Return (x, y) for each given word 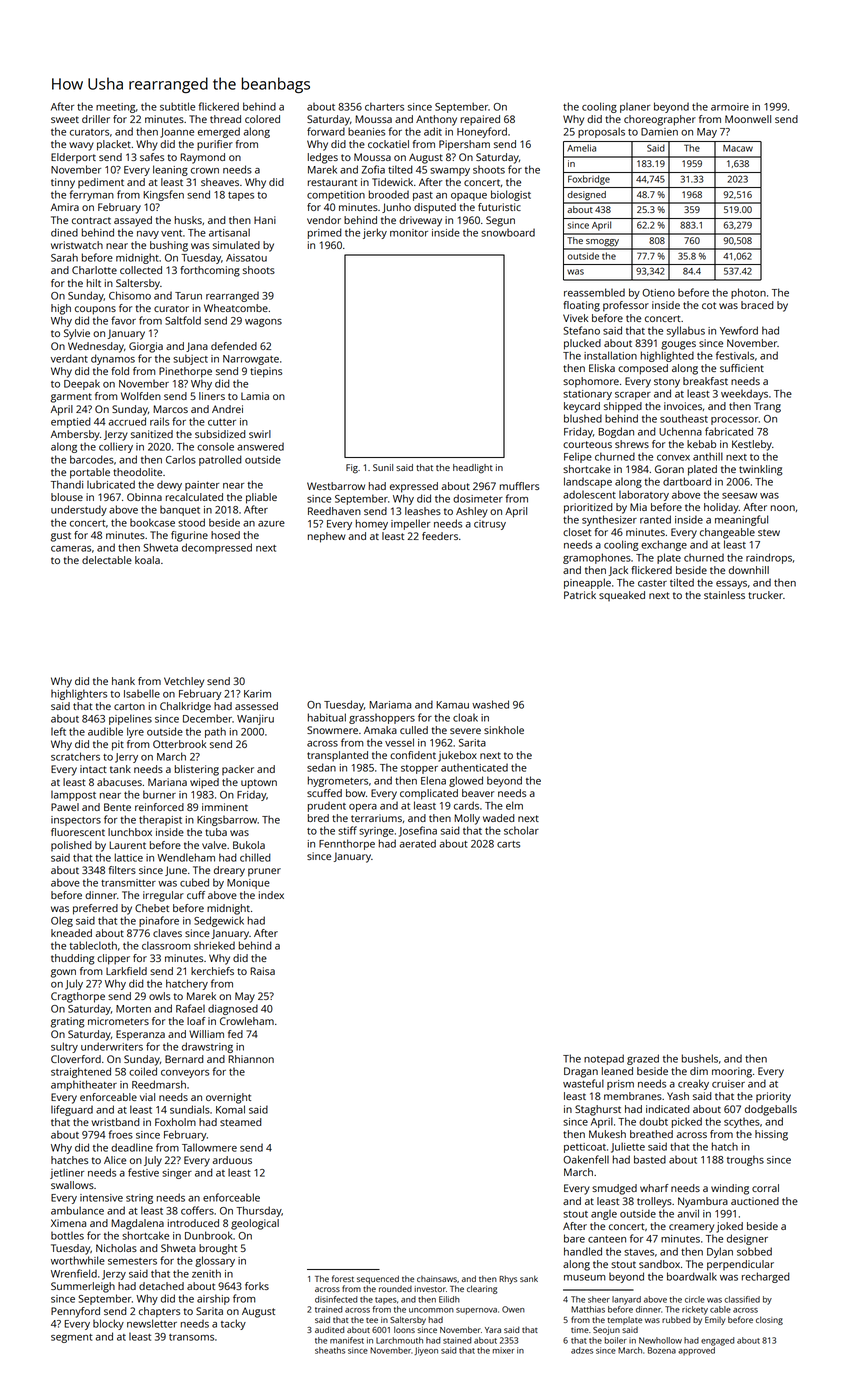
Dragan (581, 1072)
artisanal (229, 232)
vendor (324, 220)
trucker (765, 595)
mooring (732, 1072)
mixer (503, 1350)
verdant (69, 358)
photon (748, 293)
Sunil (383, 467)
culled (414, 730)
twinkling (761, 470)
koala (147, 560)
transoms (191, 1337)
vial (147, 1097)
